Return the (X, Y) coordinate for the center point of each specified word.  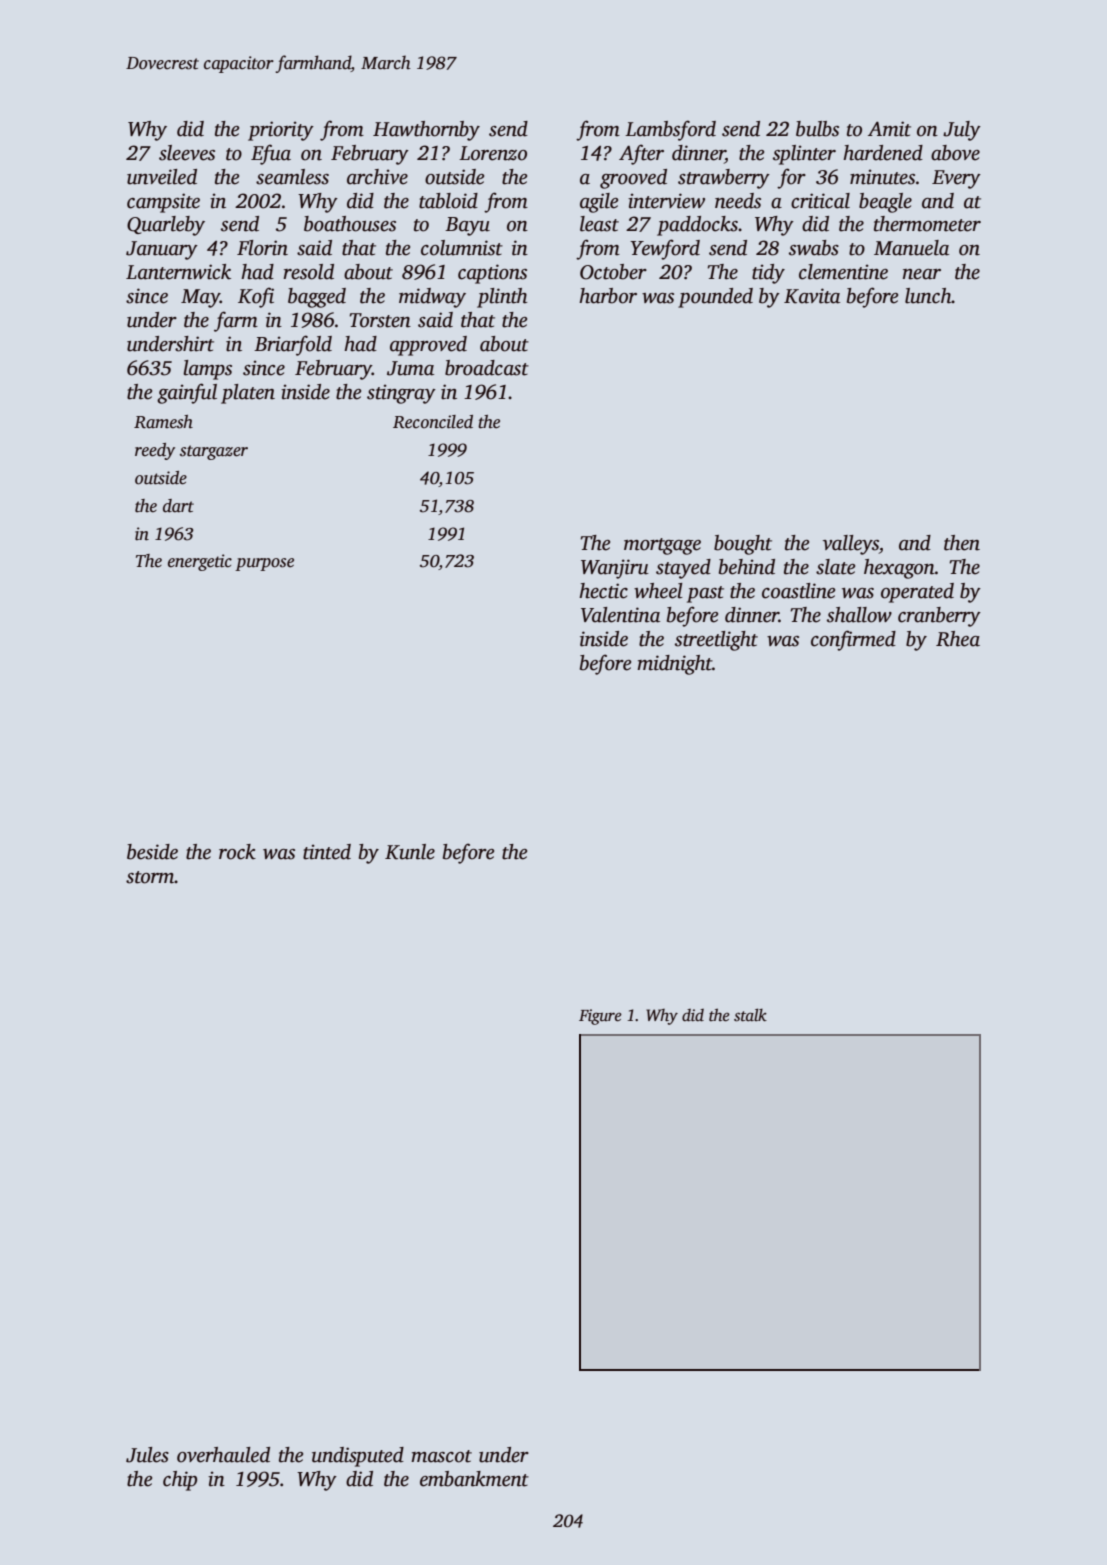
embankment (474, 1479)
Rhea (958, 639)
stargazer (214, 452)
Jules (147, 1455)
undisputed (358, 1457)
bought (743, 545)
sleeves (187, 153)
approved (428, 346)
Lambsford (670, 130)
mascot (441, 1456)
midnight (674, 665)
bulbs (817, 129)
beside (152, 852)
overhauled (223, 1455)
